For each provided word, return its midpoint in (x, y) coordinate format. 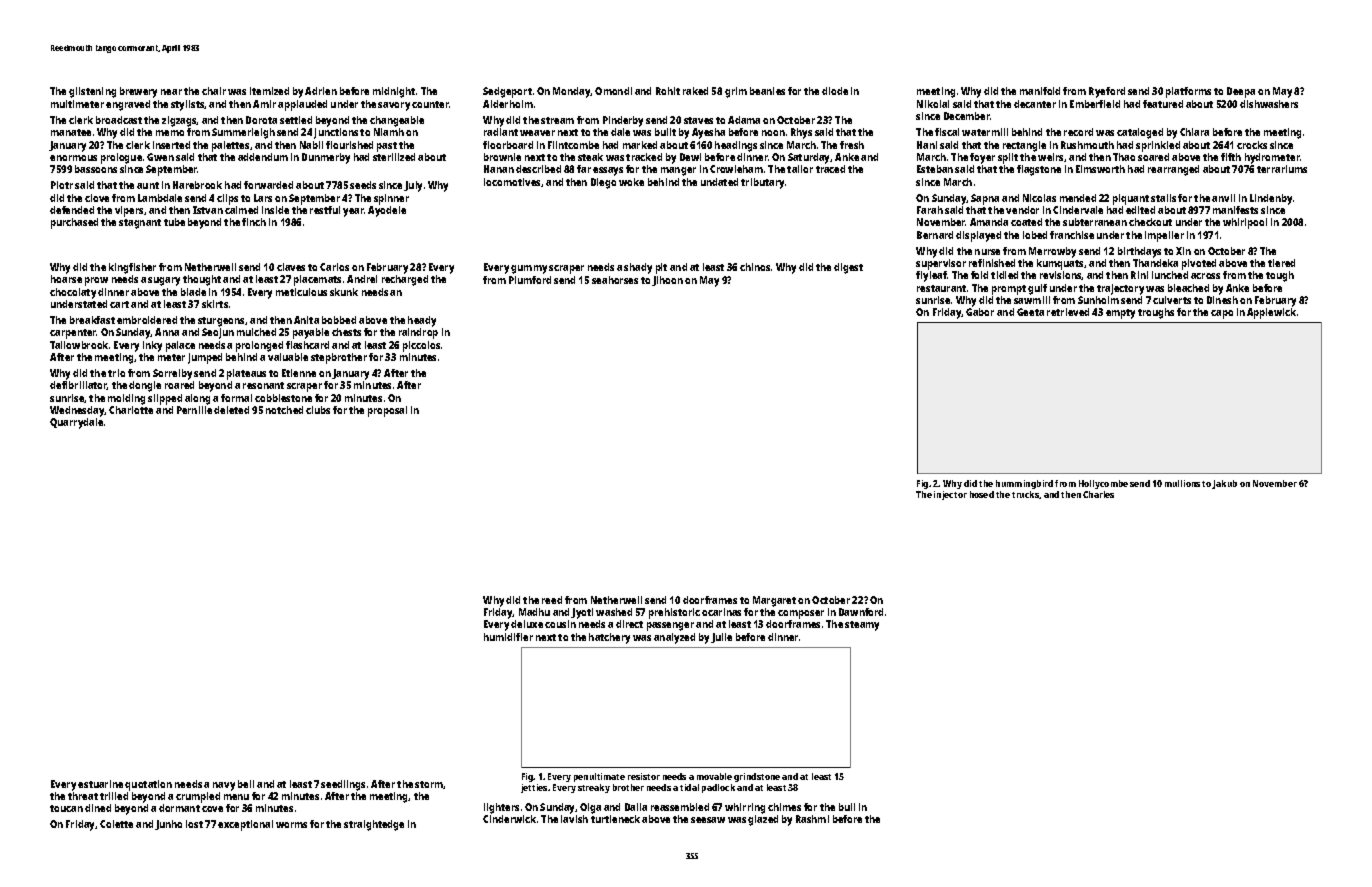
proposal (387, 411)
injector (950, 495)
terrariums (1282, 169)
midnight (394, 92)
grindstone (757, 777)
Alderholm (508, 104)
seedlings (343, 785)
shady (638, 268)
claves (291, 267)
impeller (1164, 236)
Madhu (534, 612)
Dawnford (861, 612)
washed (614, 612)
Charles (1098, 494)
